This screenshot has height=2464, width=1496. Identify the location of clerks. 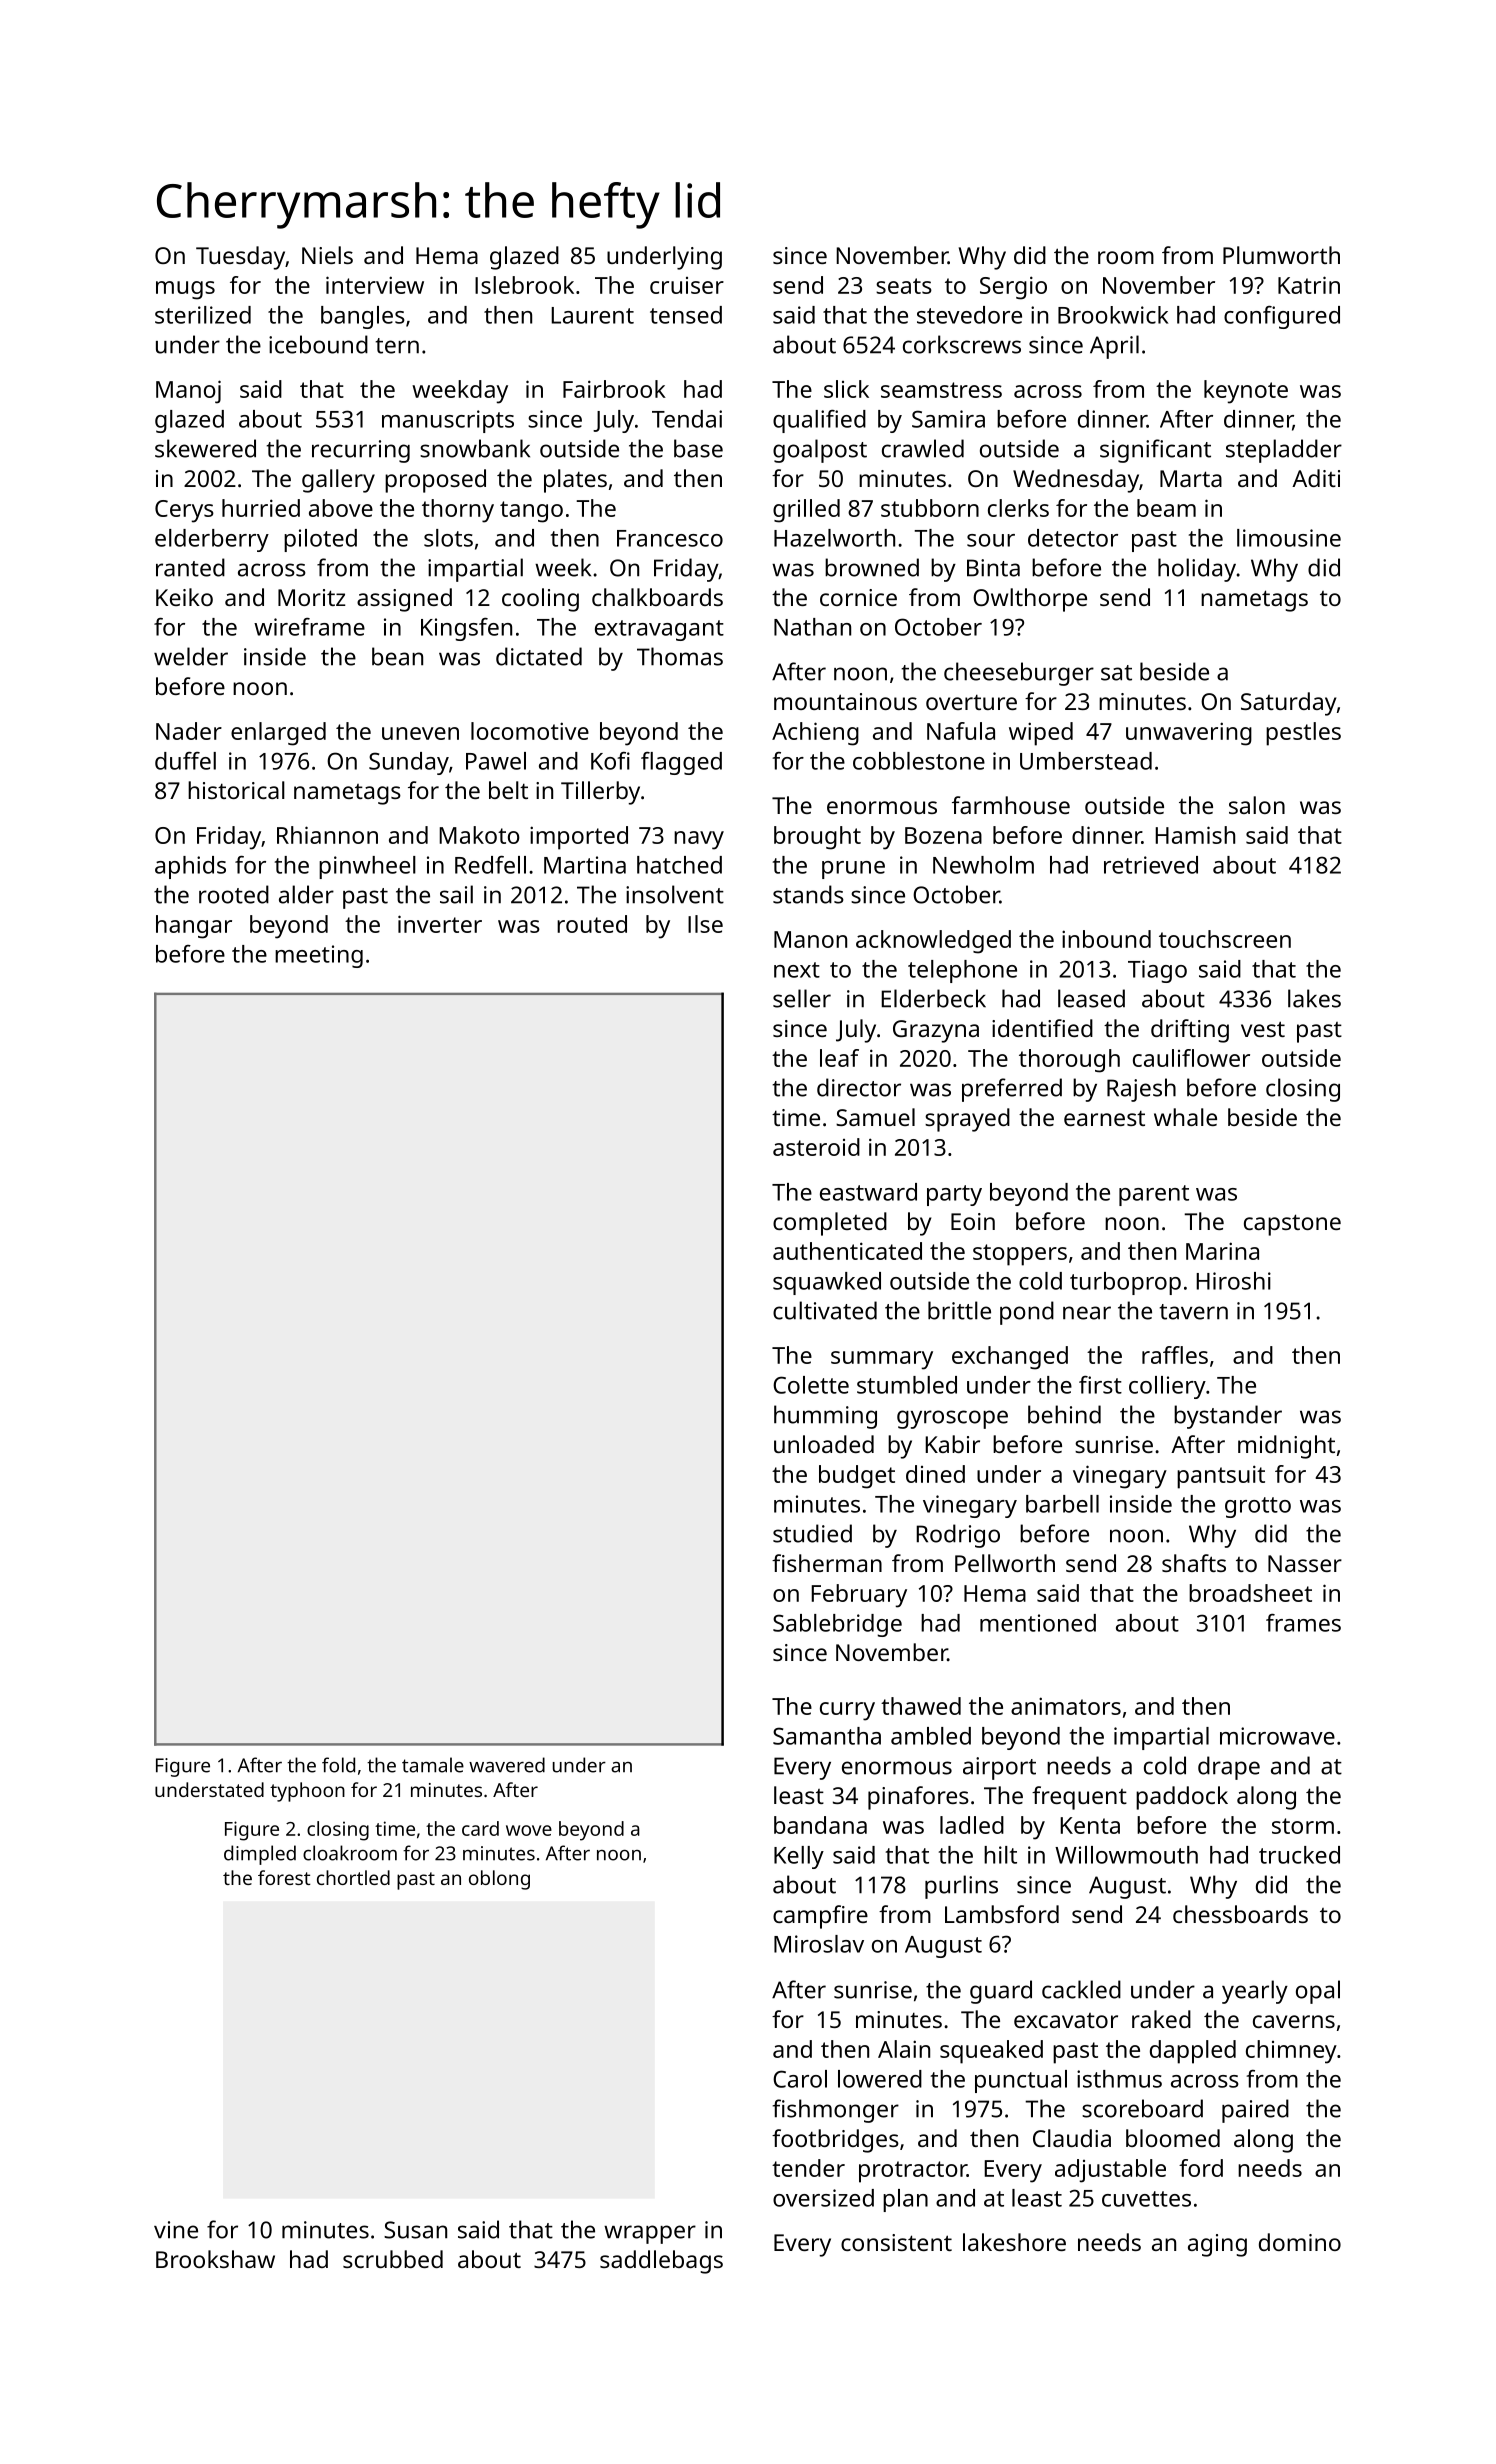
(1018, 508).
